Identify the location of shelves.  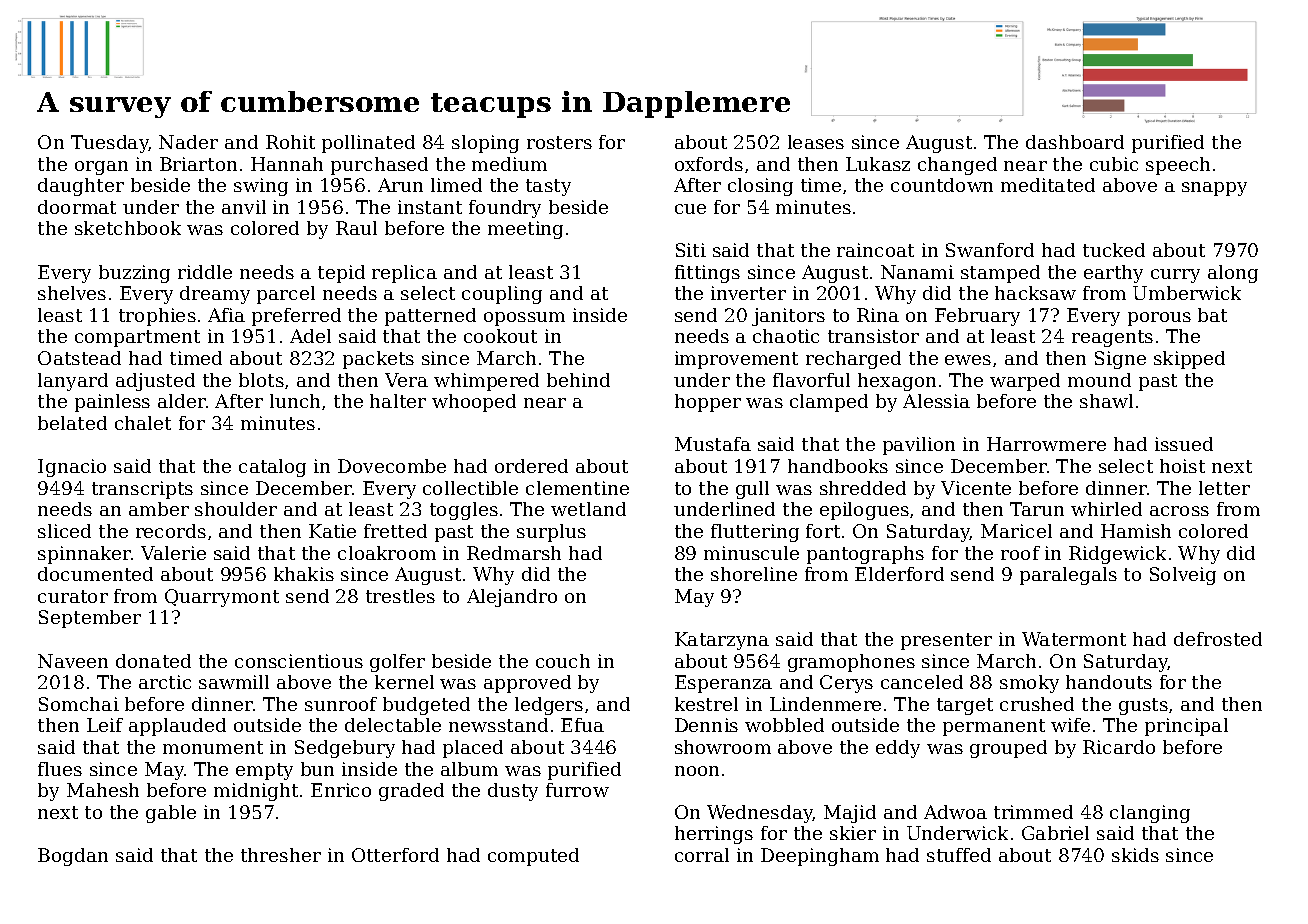
(72, 293).
